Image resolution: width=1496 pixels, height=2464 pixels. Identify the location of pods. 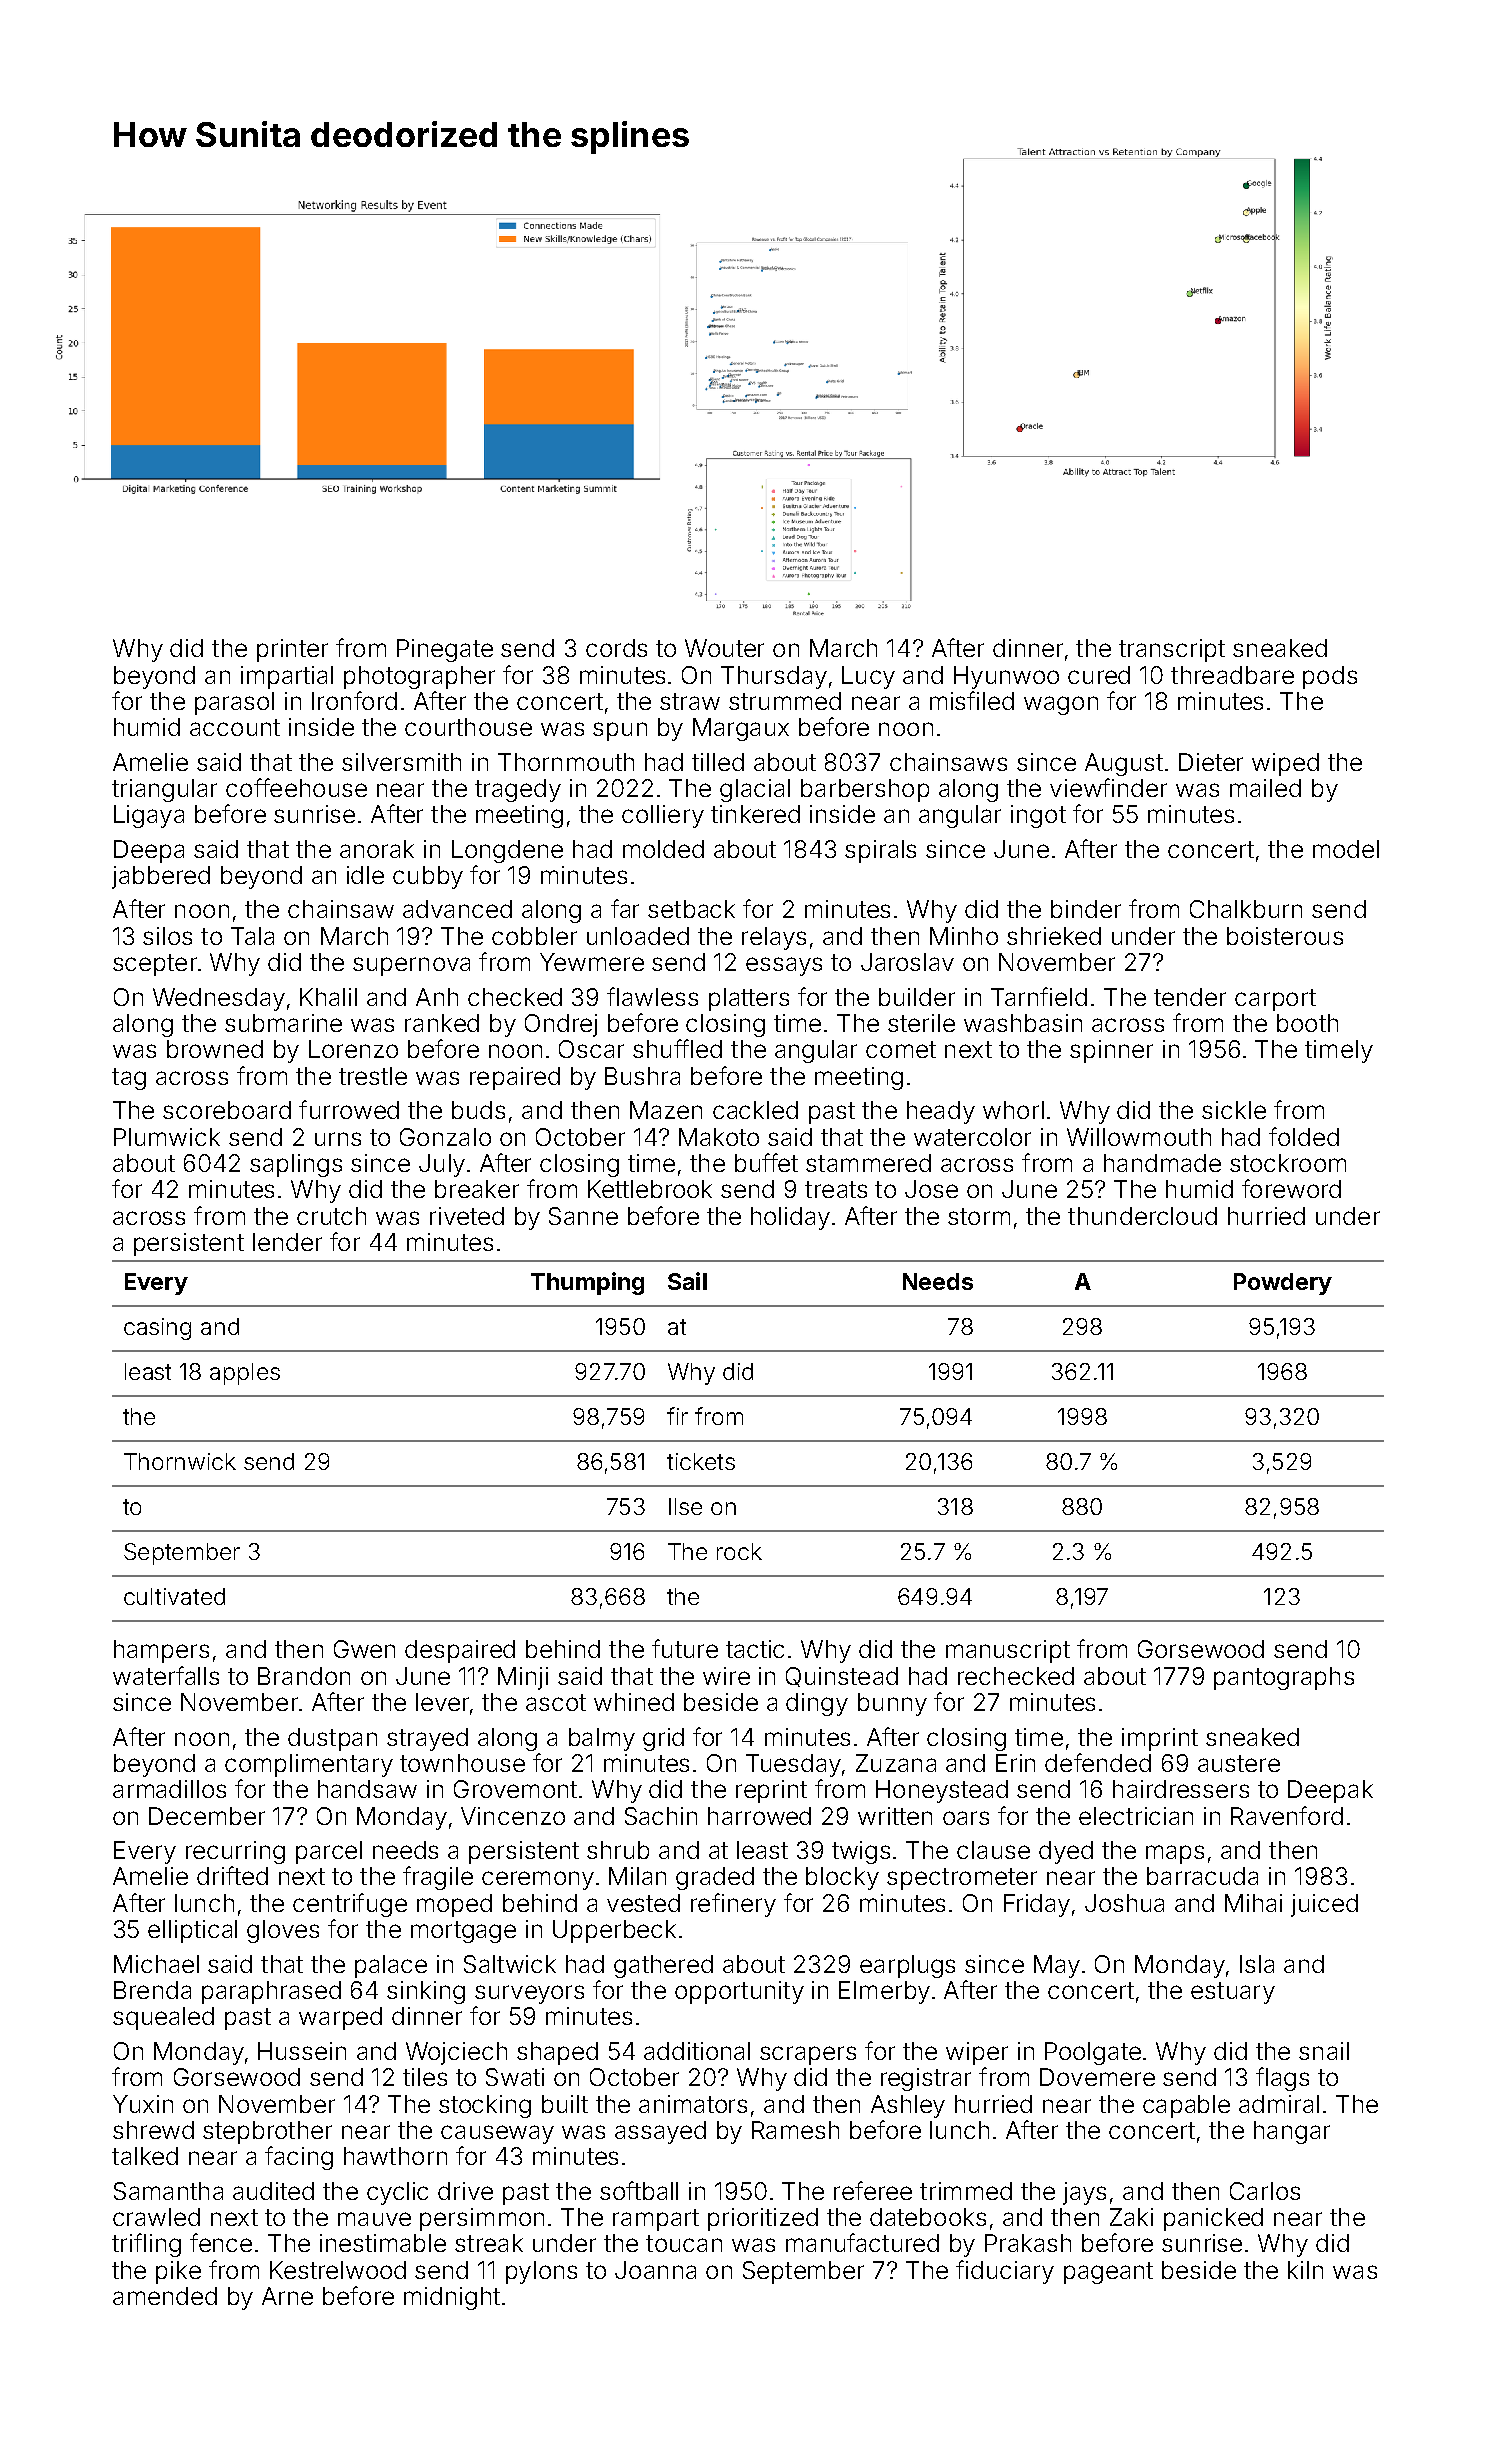
(1330, 677).
